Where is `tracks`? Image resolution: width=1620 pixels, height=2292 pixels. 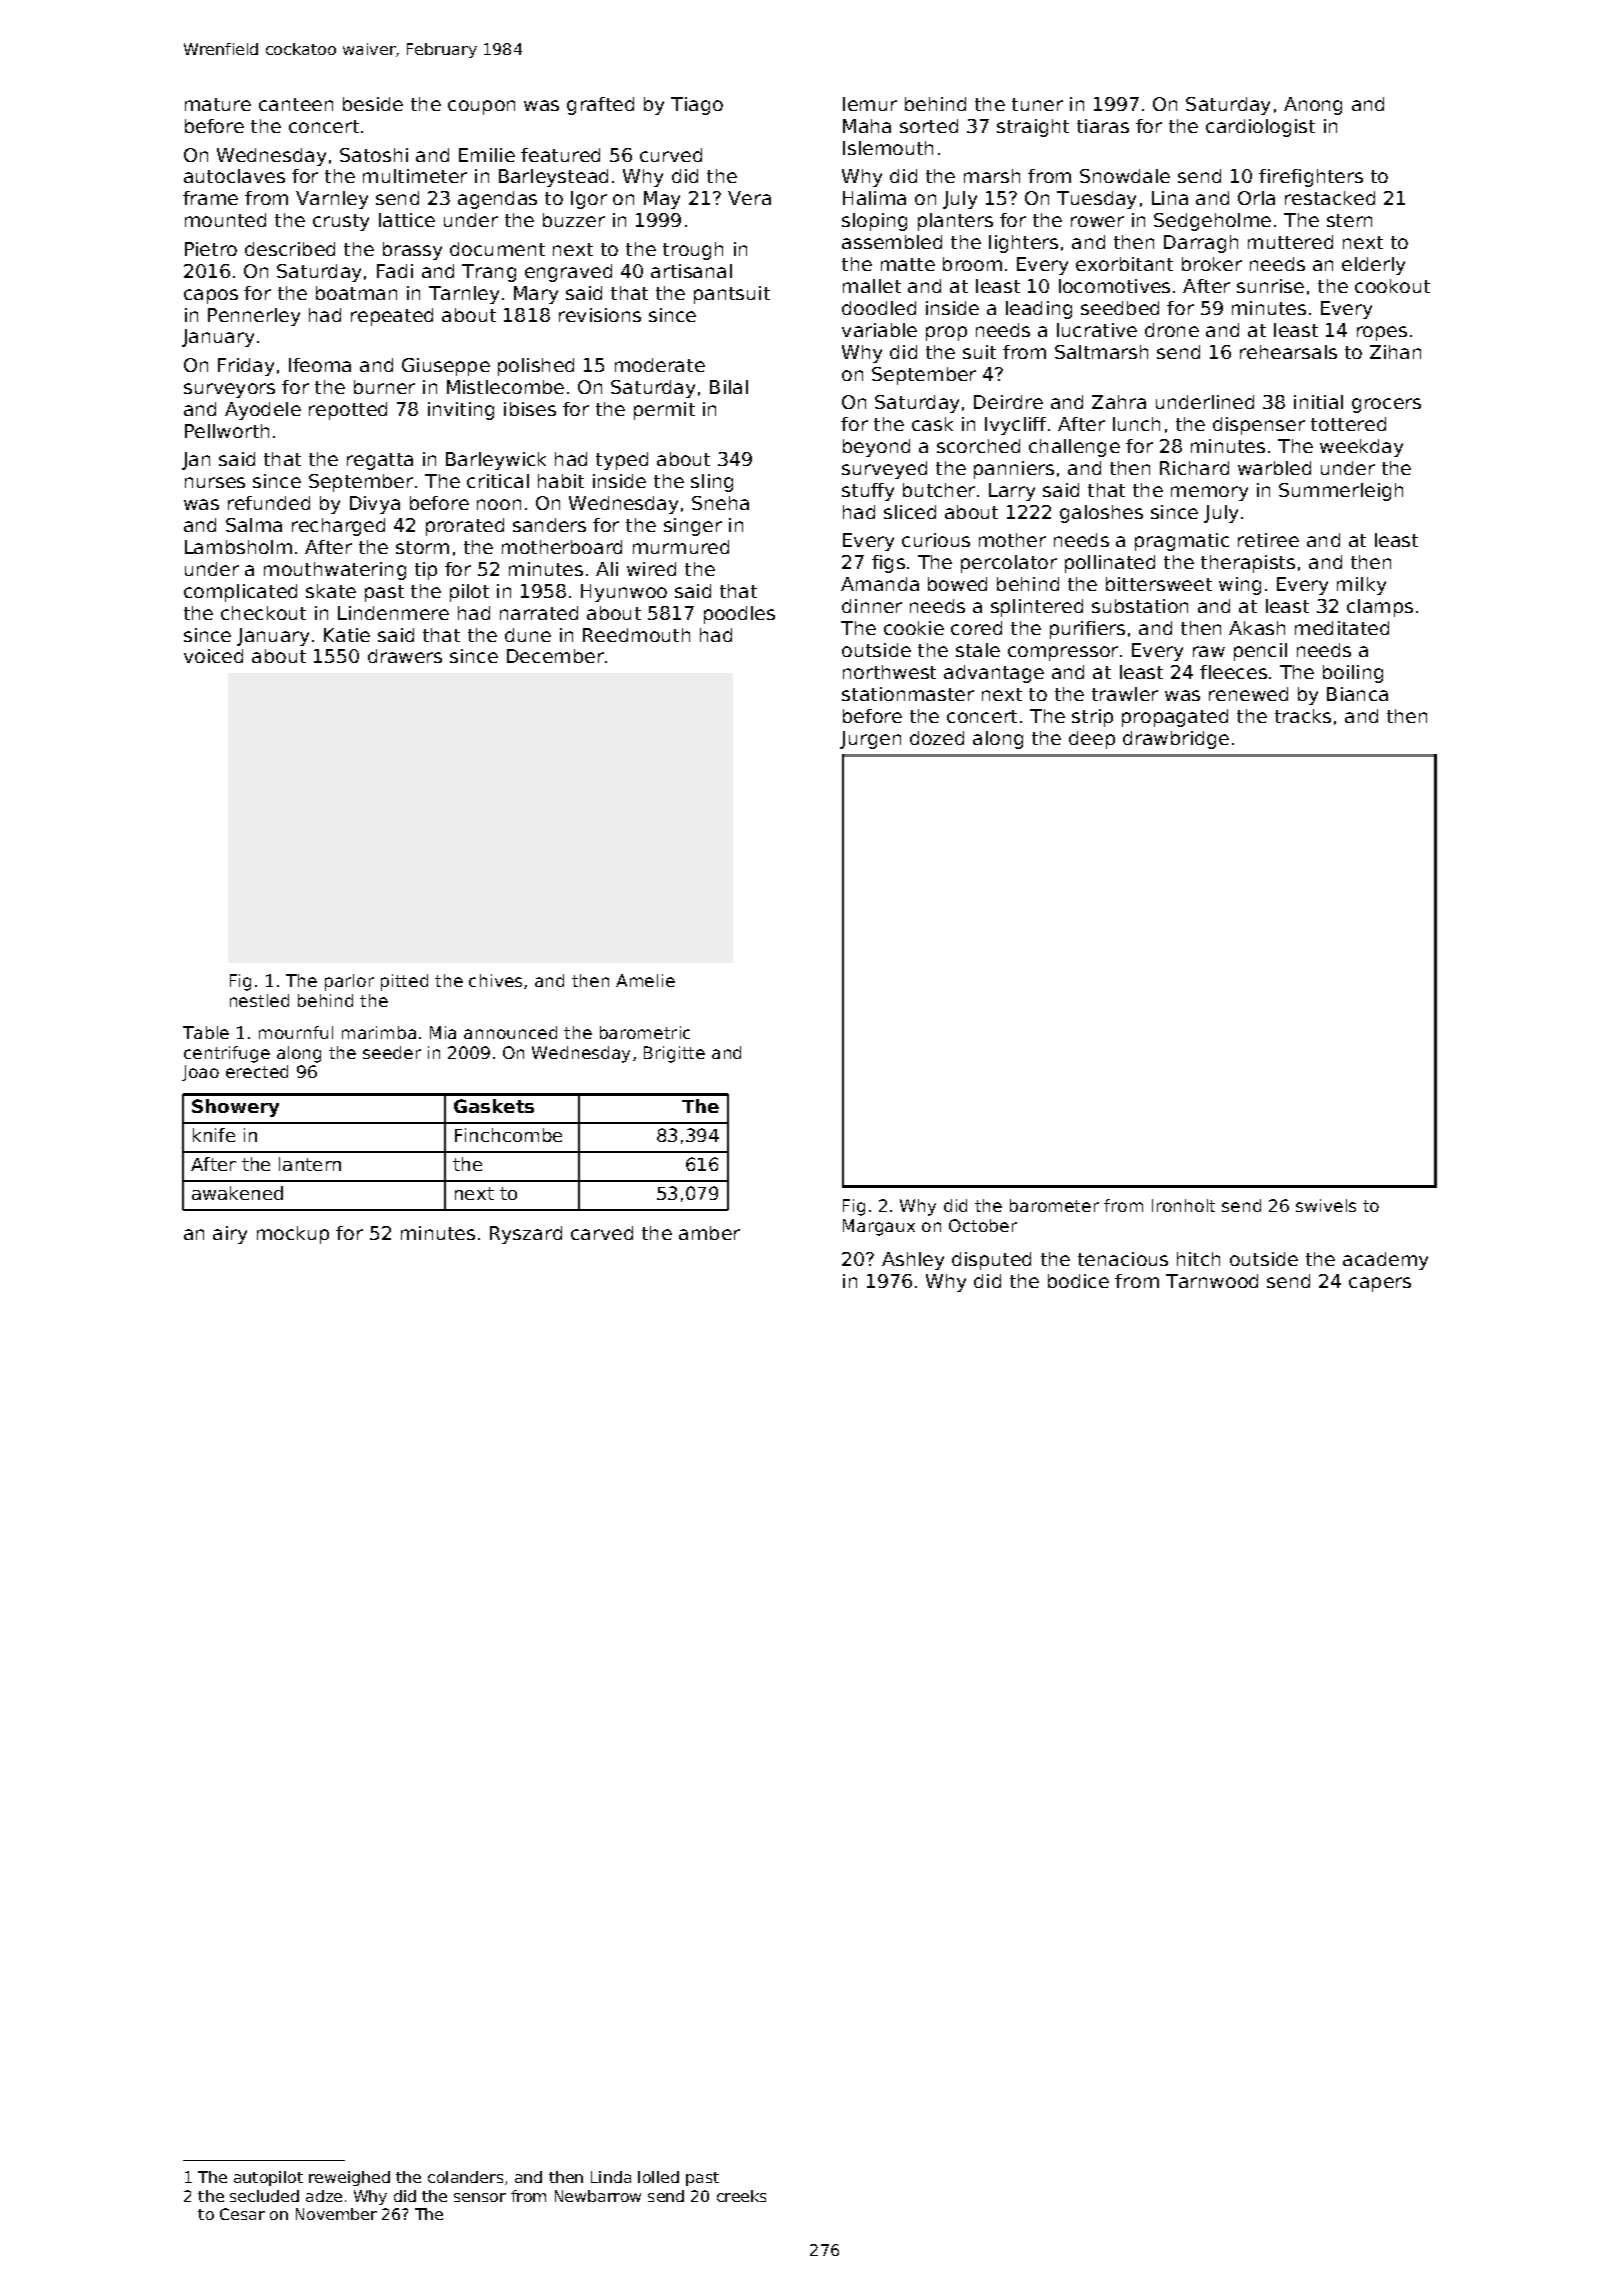
tracks is located at coordinates (1303, 716).
